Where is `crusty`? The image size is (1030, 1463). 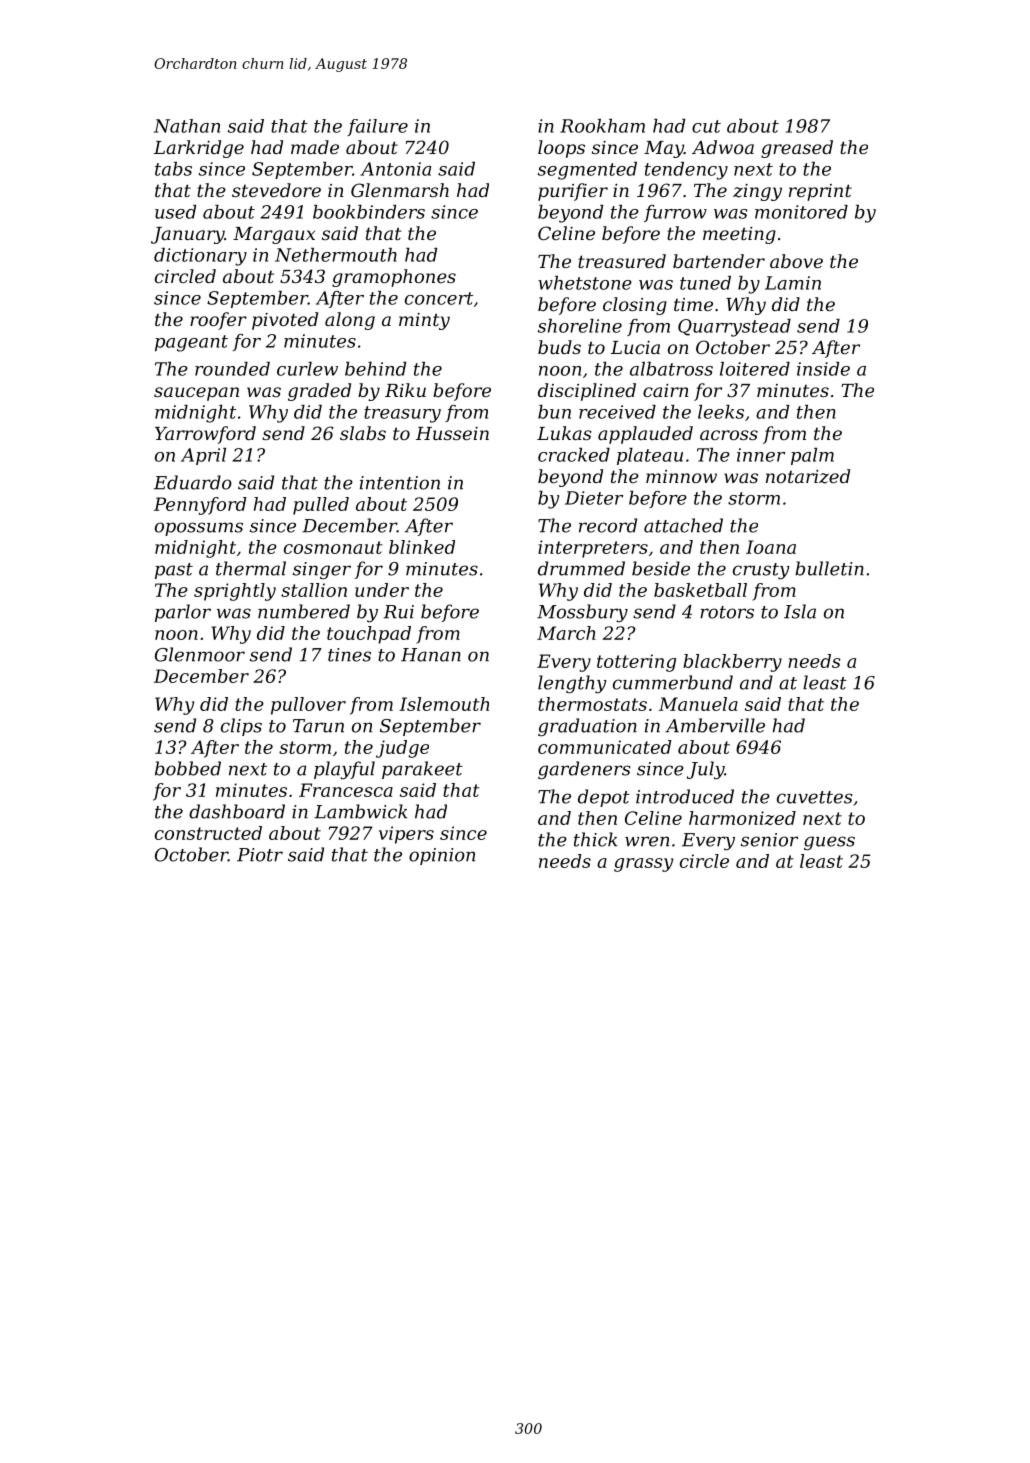 crusty is located at coordinates (761, 571).
